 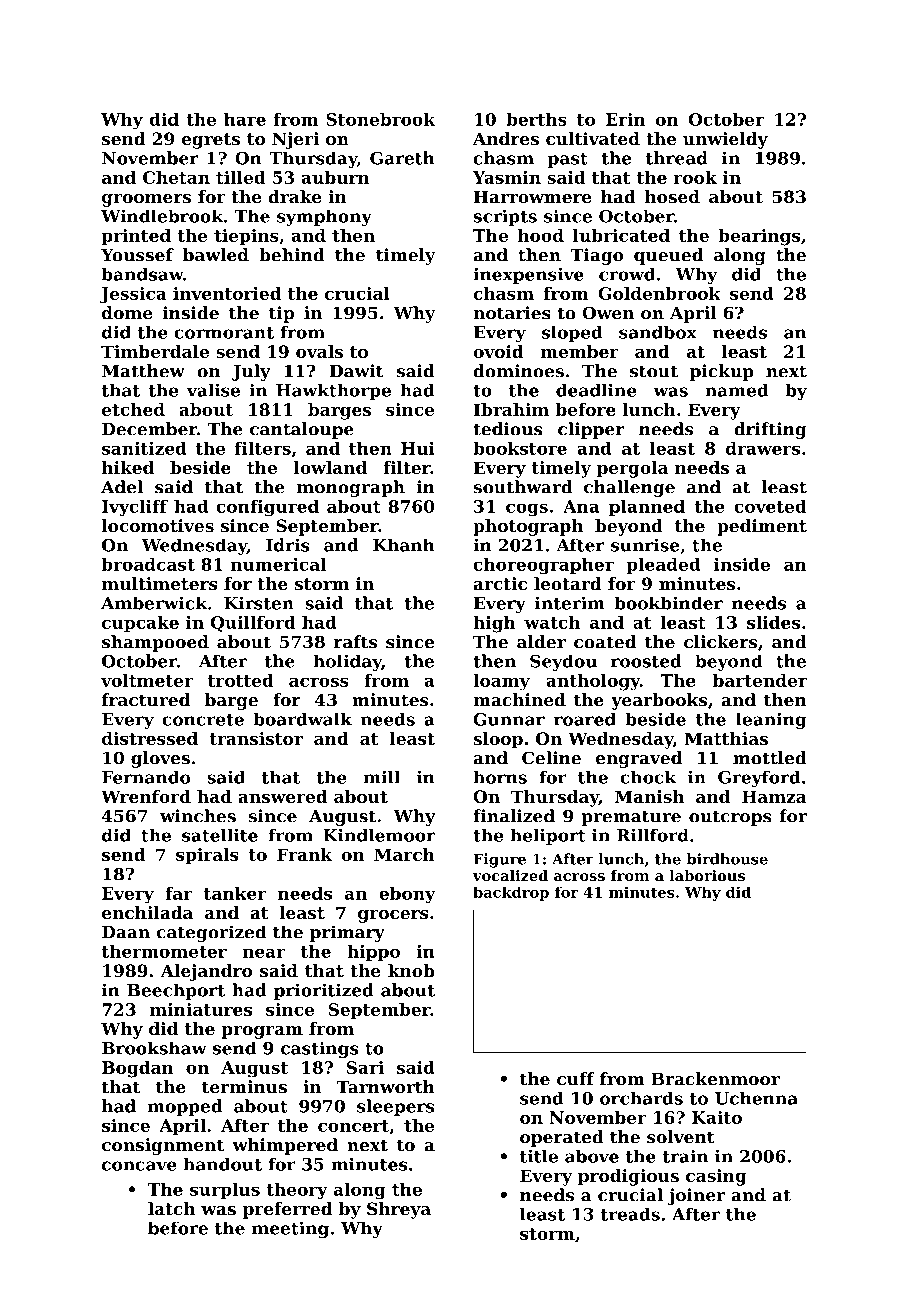 What do you see at coordinates (520, 448) in the page?
I see `bookstore` at bounding box center [520, 448].
